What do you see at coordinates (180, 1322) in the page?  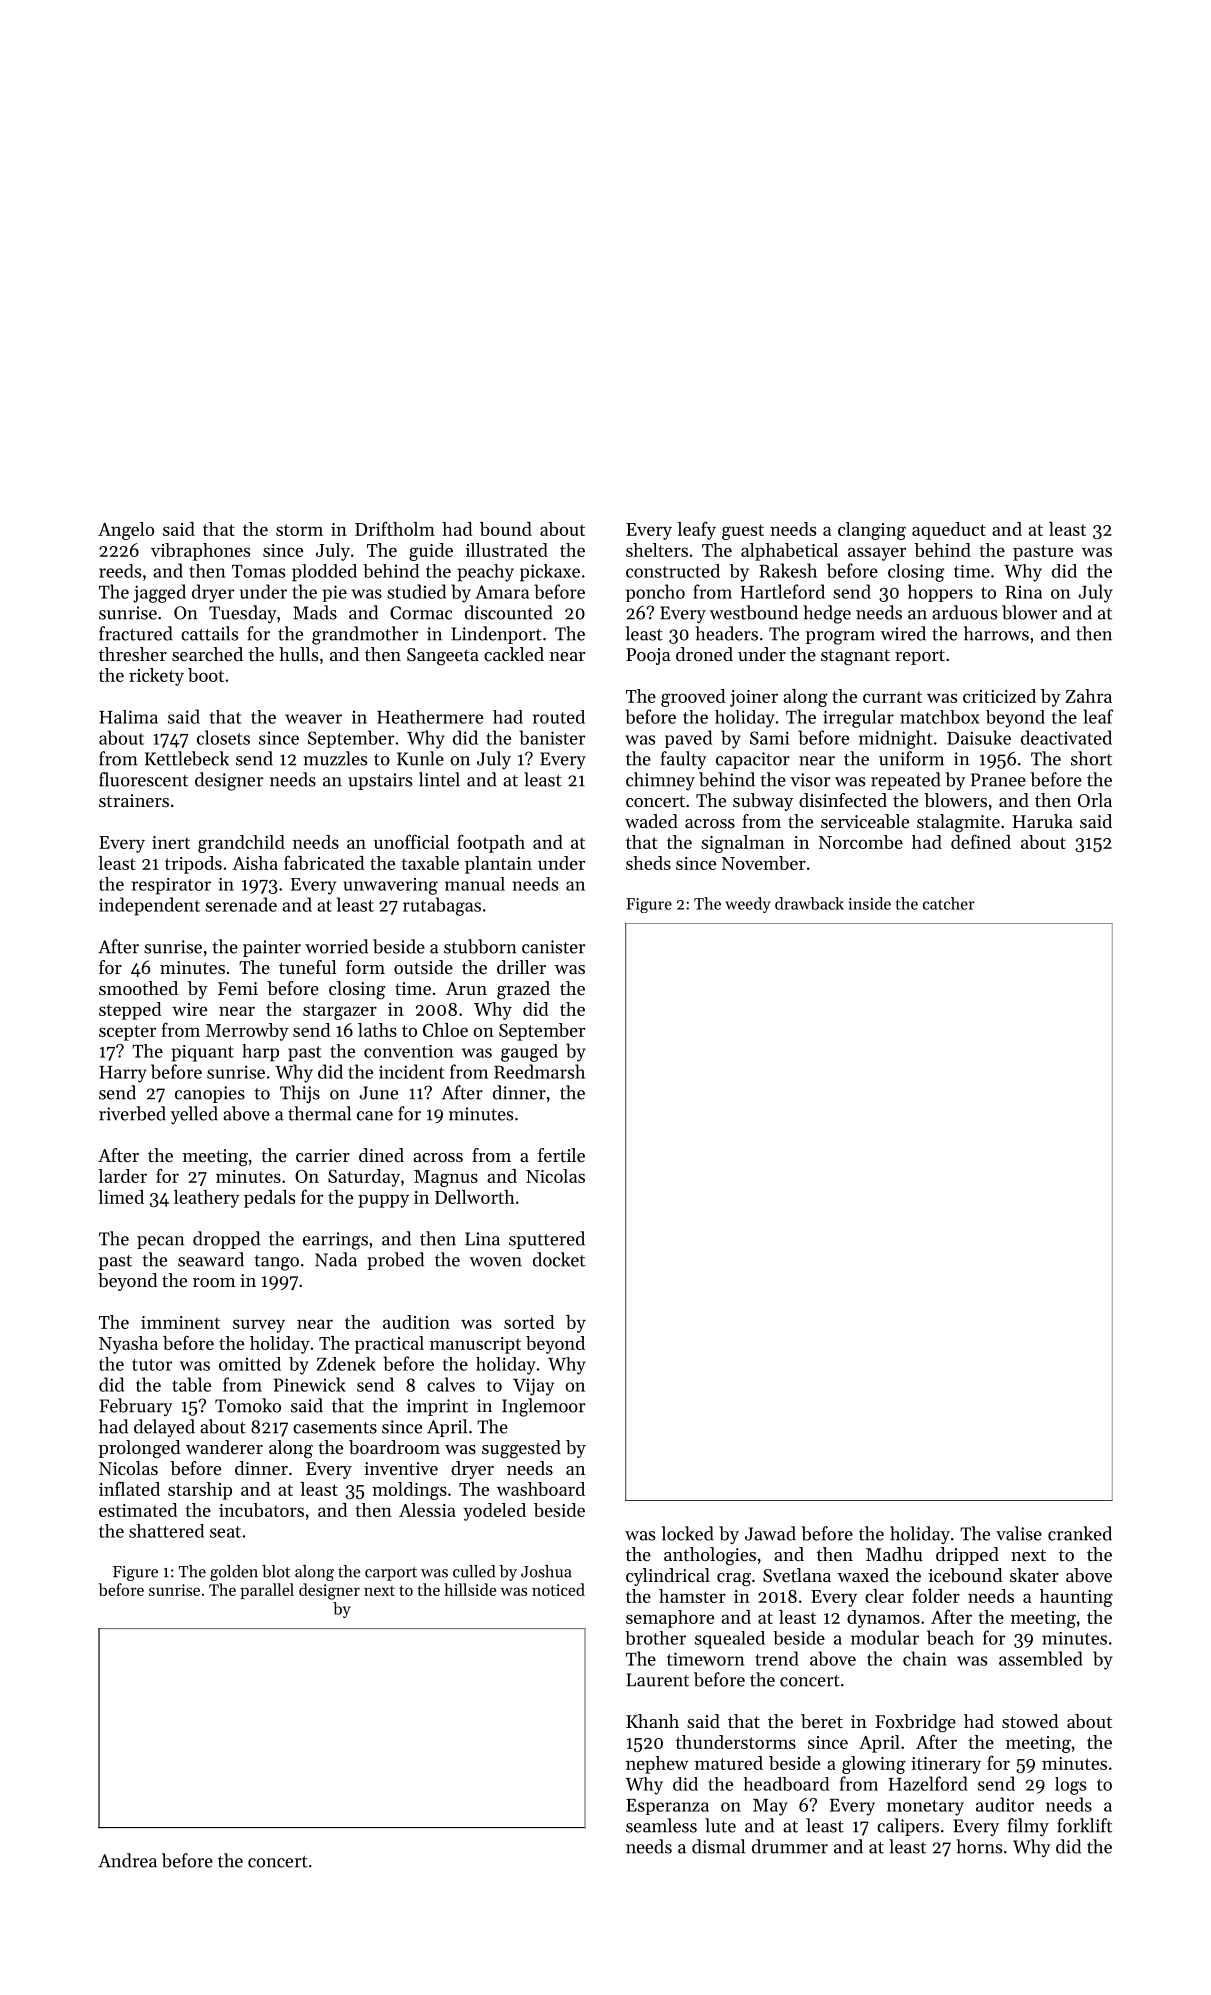 I see `imminent` at bounding box center [180, 1322].
